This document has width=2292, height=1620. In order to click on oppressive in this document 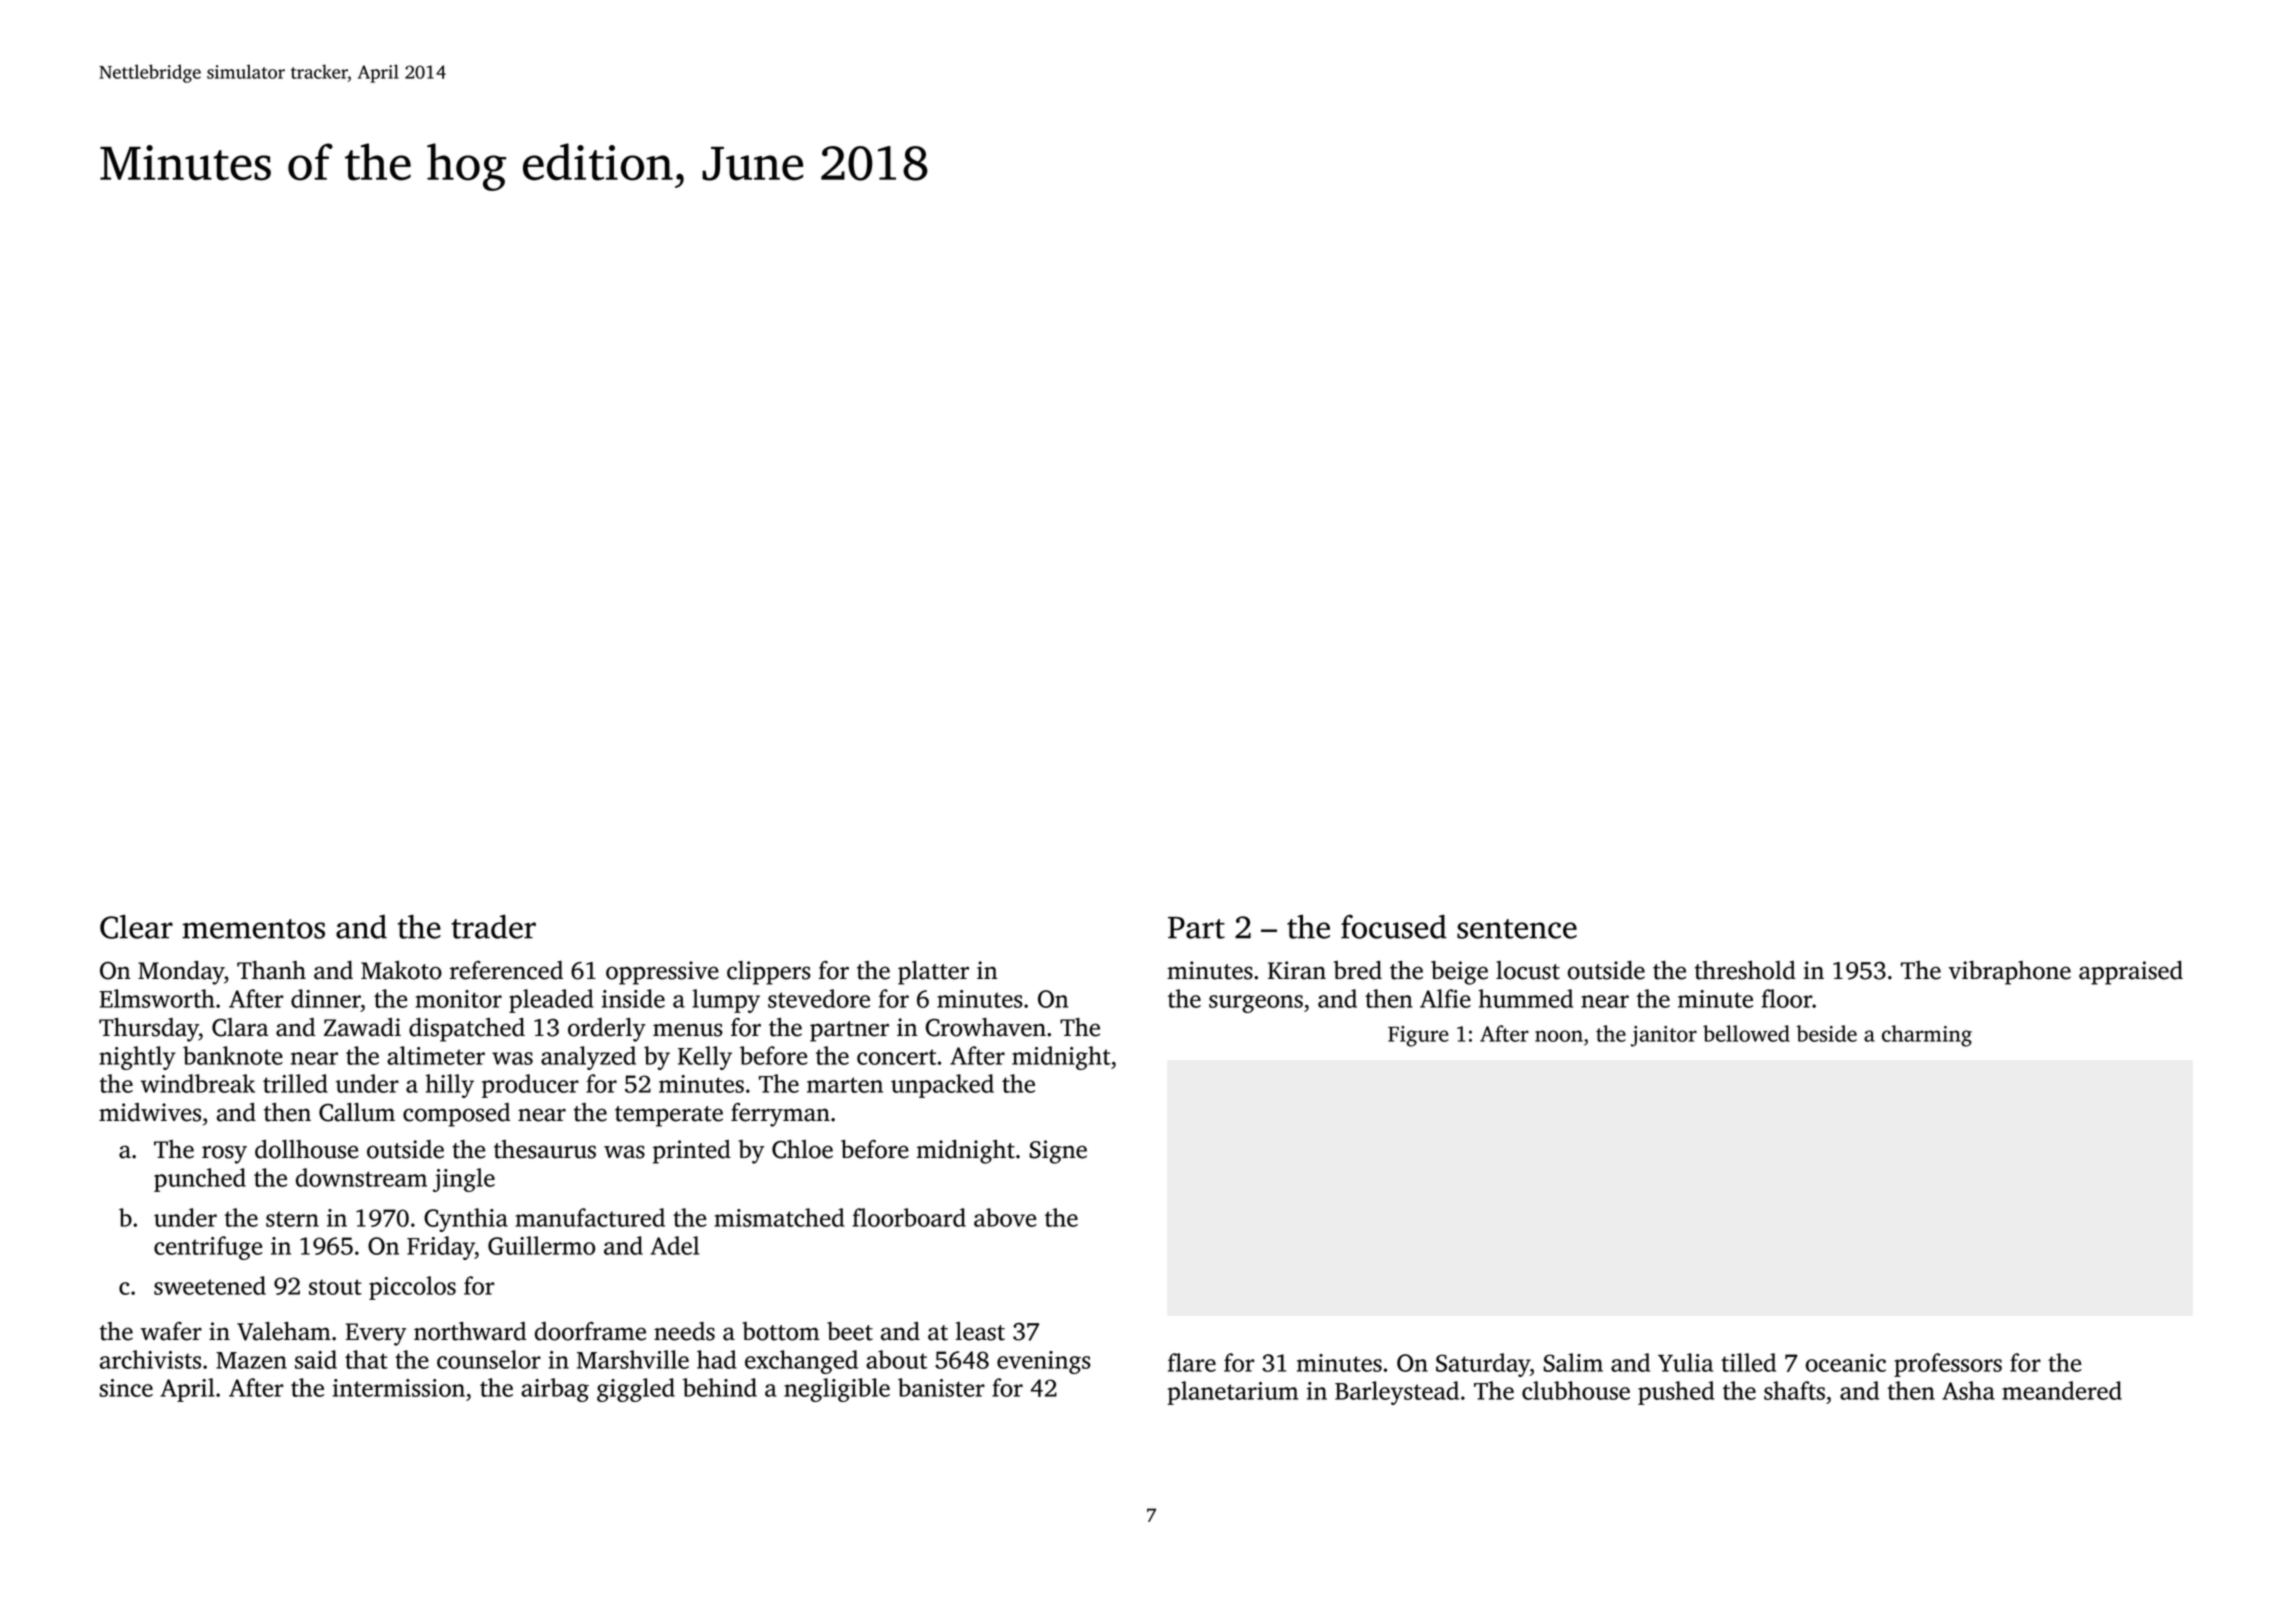, I will do `click(662, 973)`.
